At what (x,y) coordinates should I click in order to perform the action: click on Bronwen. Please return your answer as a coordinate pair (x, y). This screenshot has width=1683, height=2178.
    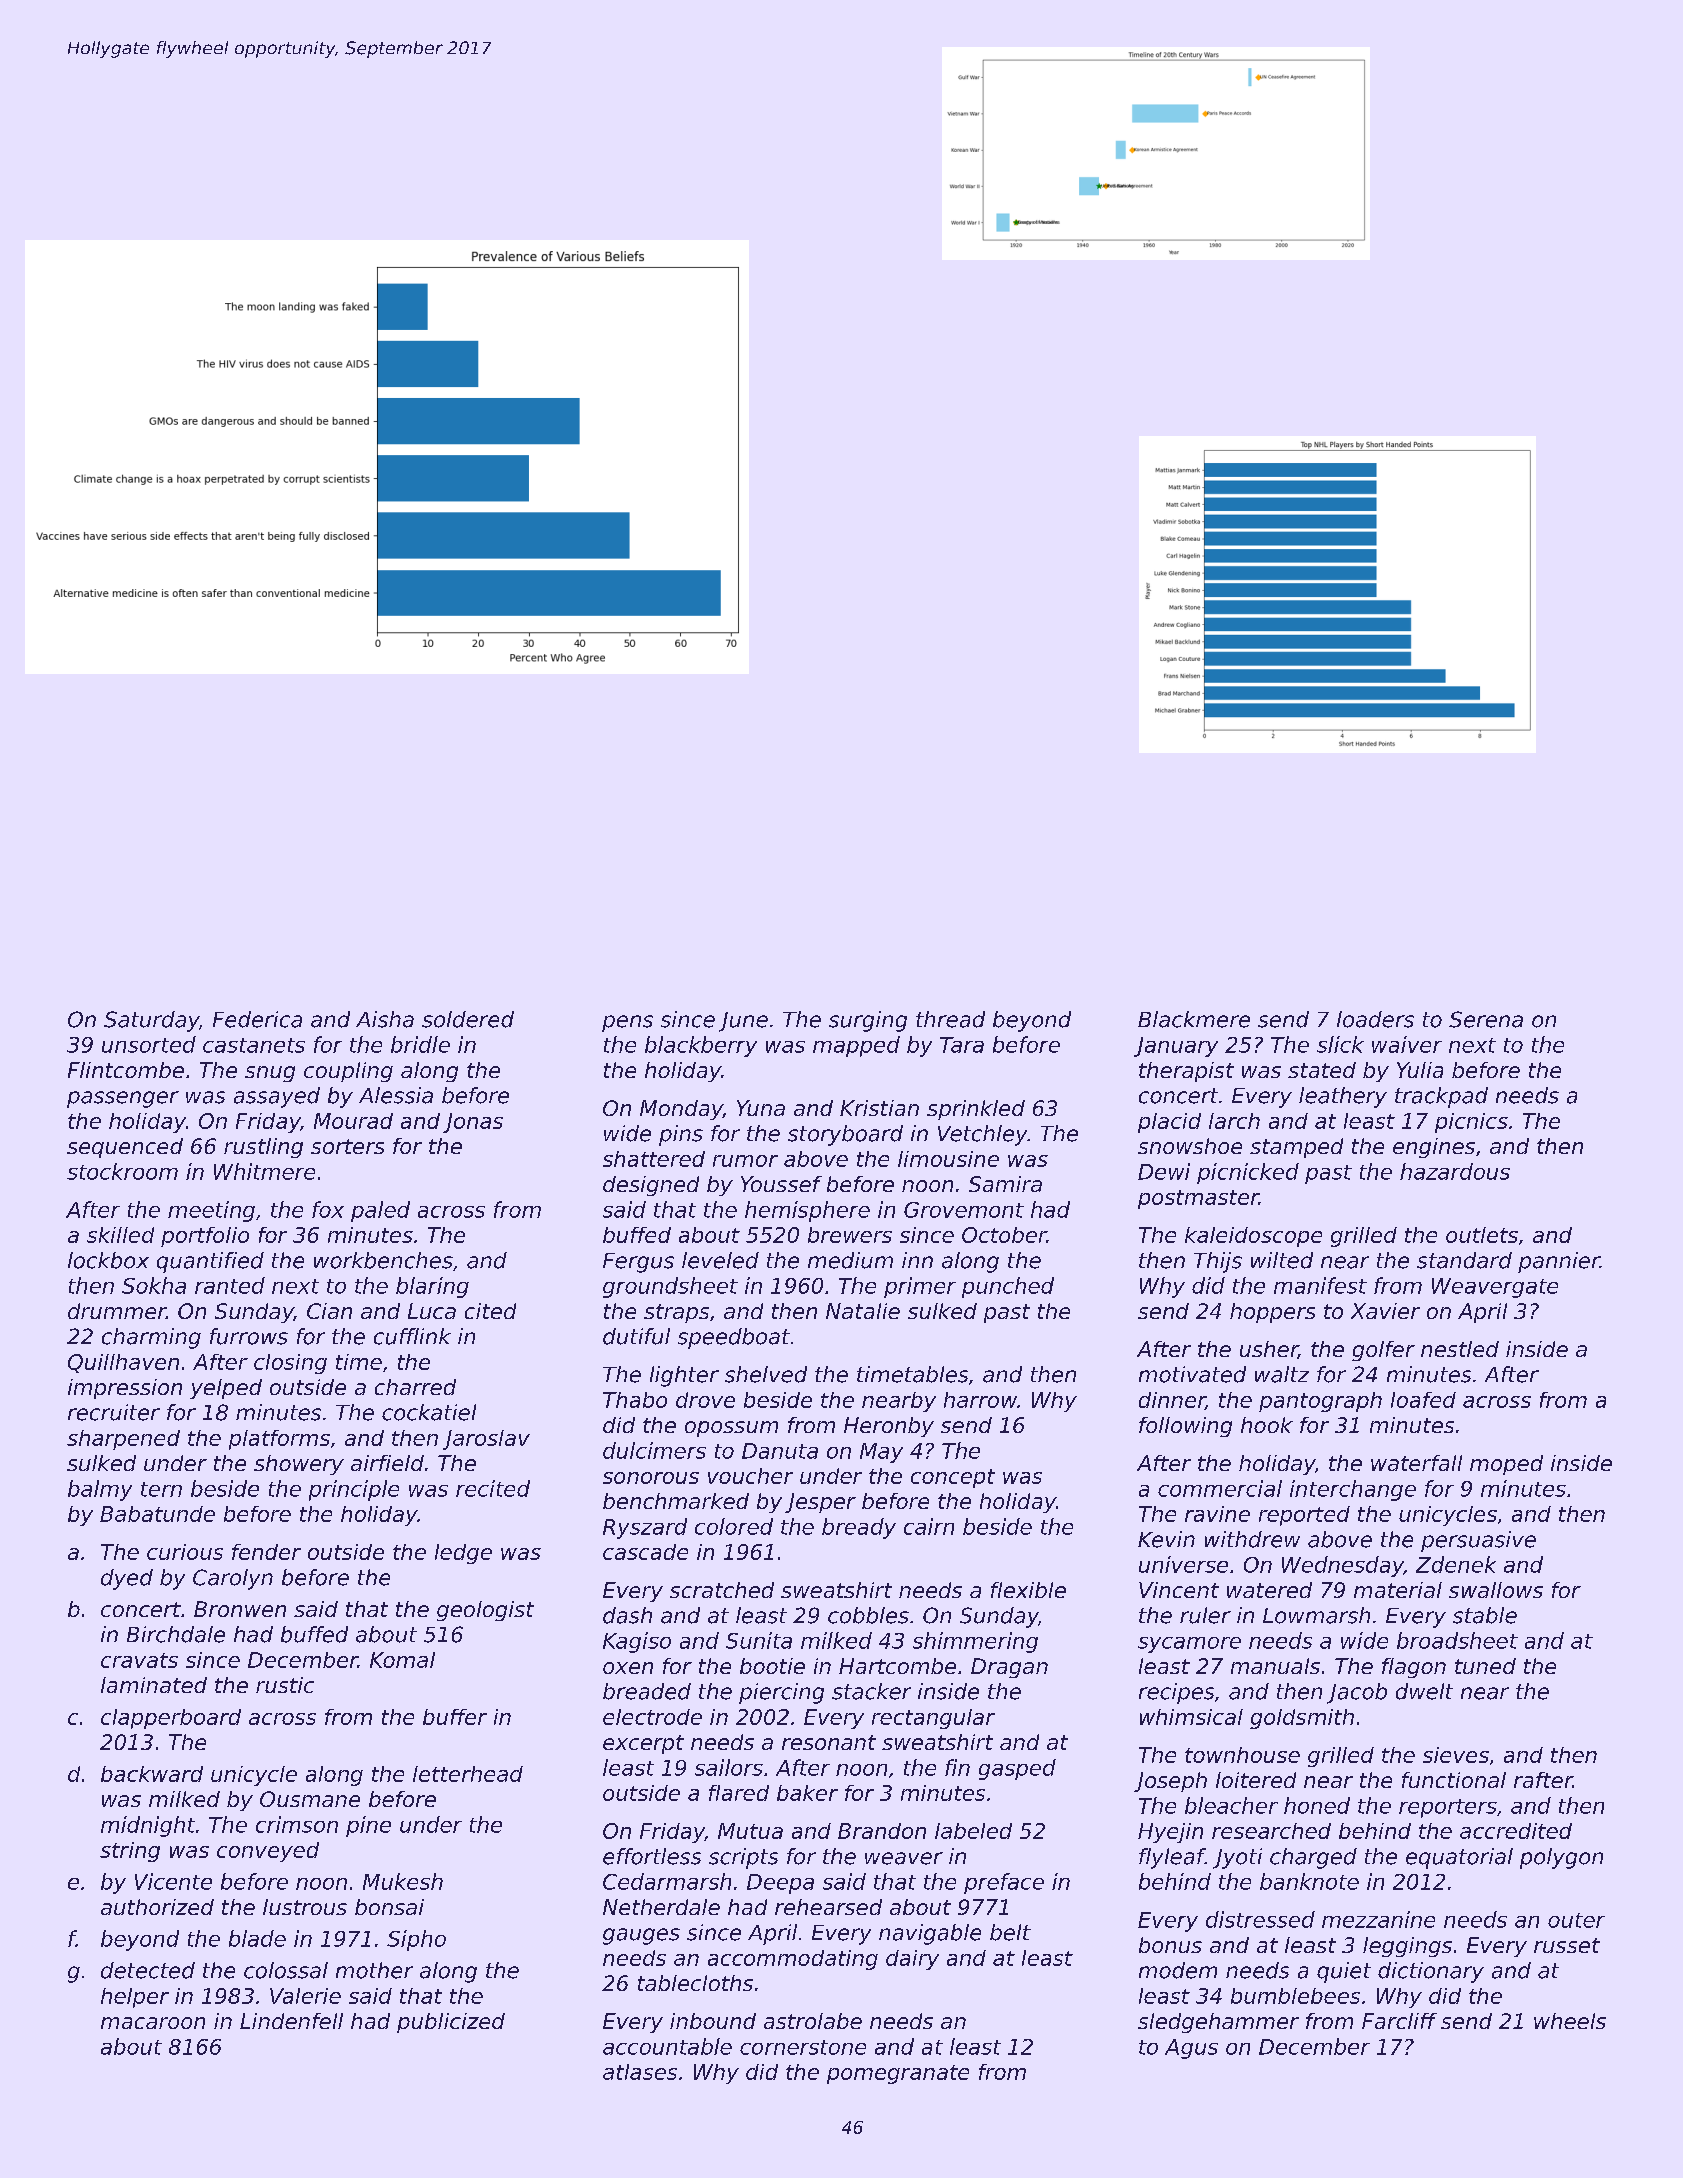
    Looking at the image, I should click on (240, 1609).
